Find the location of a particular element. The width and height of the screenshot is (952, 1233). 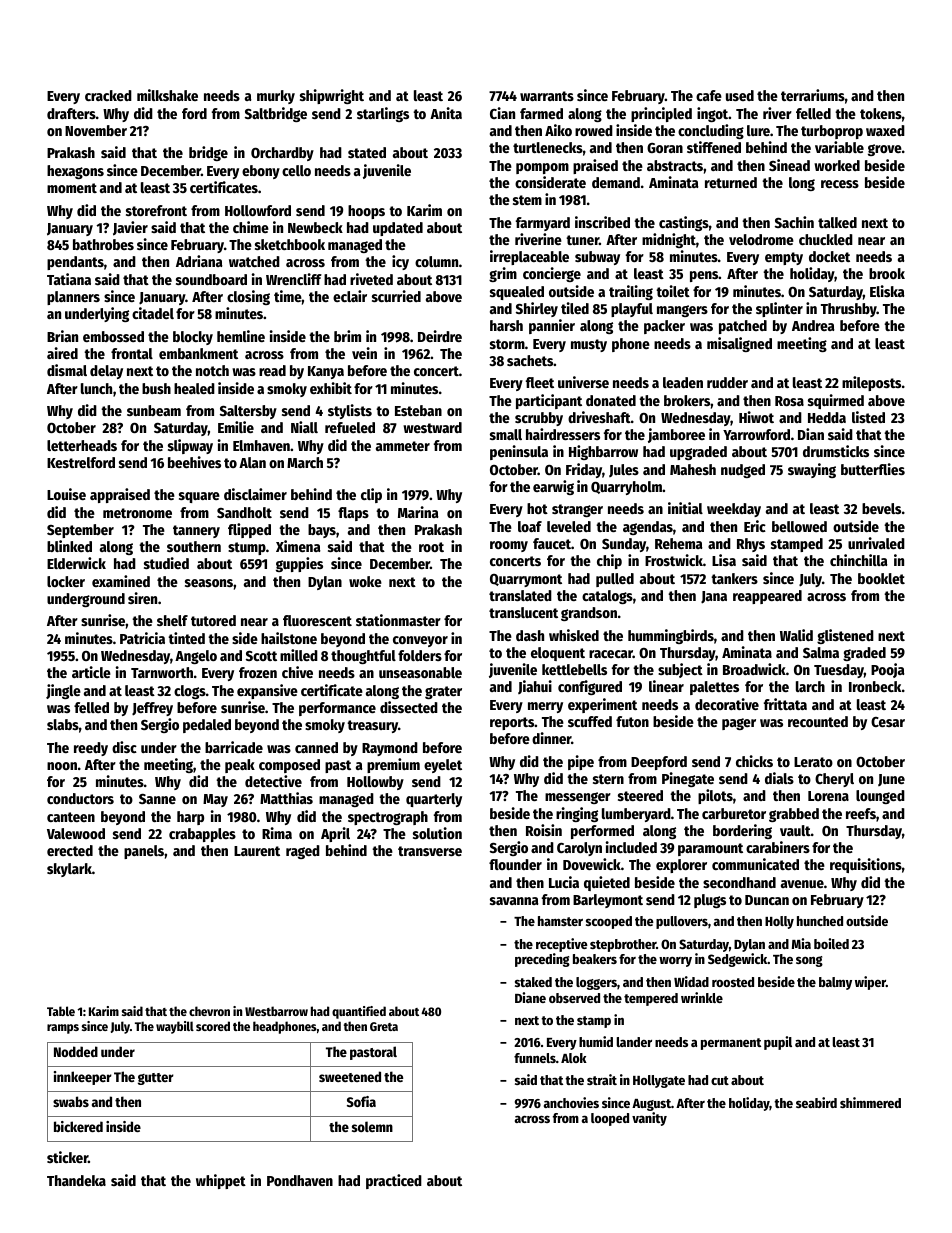

read is located at coordinates (272, 370).
